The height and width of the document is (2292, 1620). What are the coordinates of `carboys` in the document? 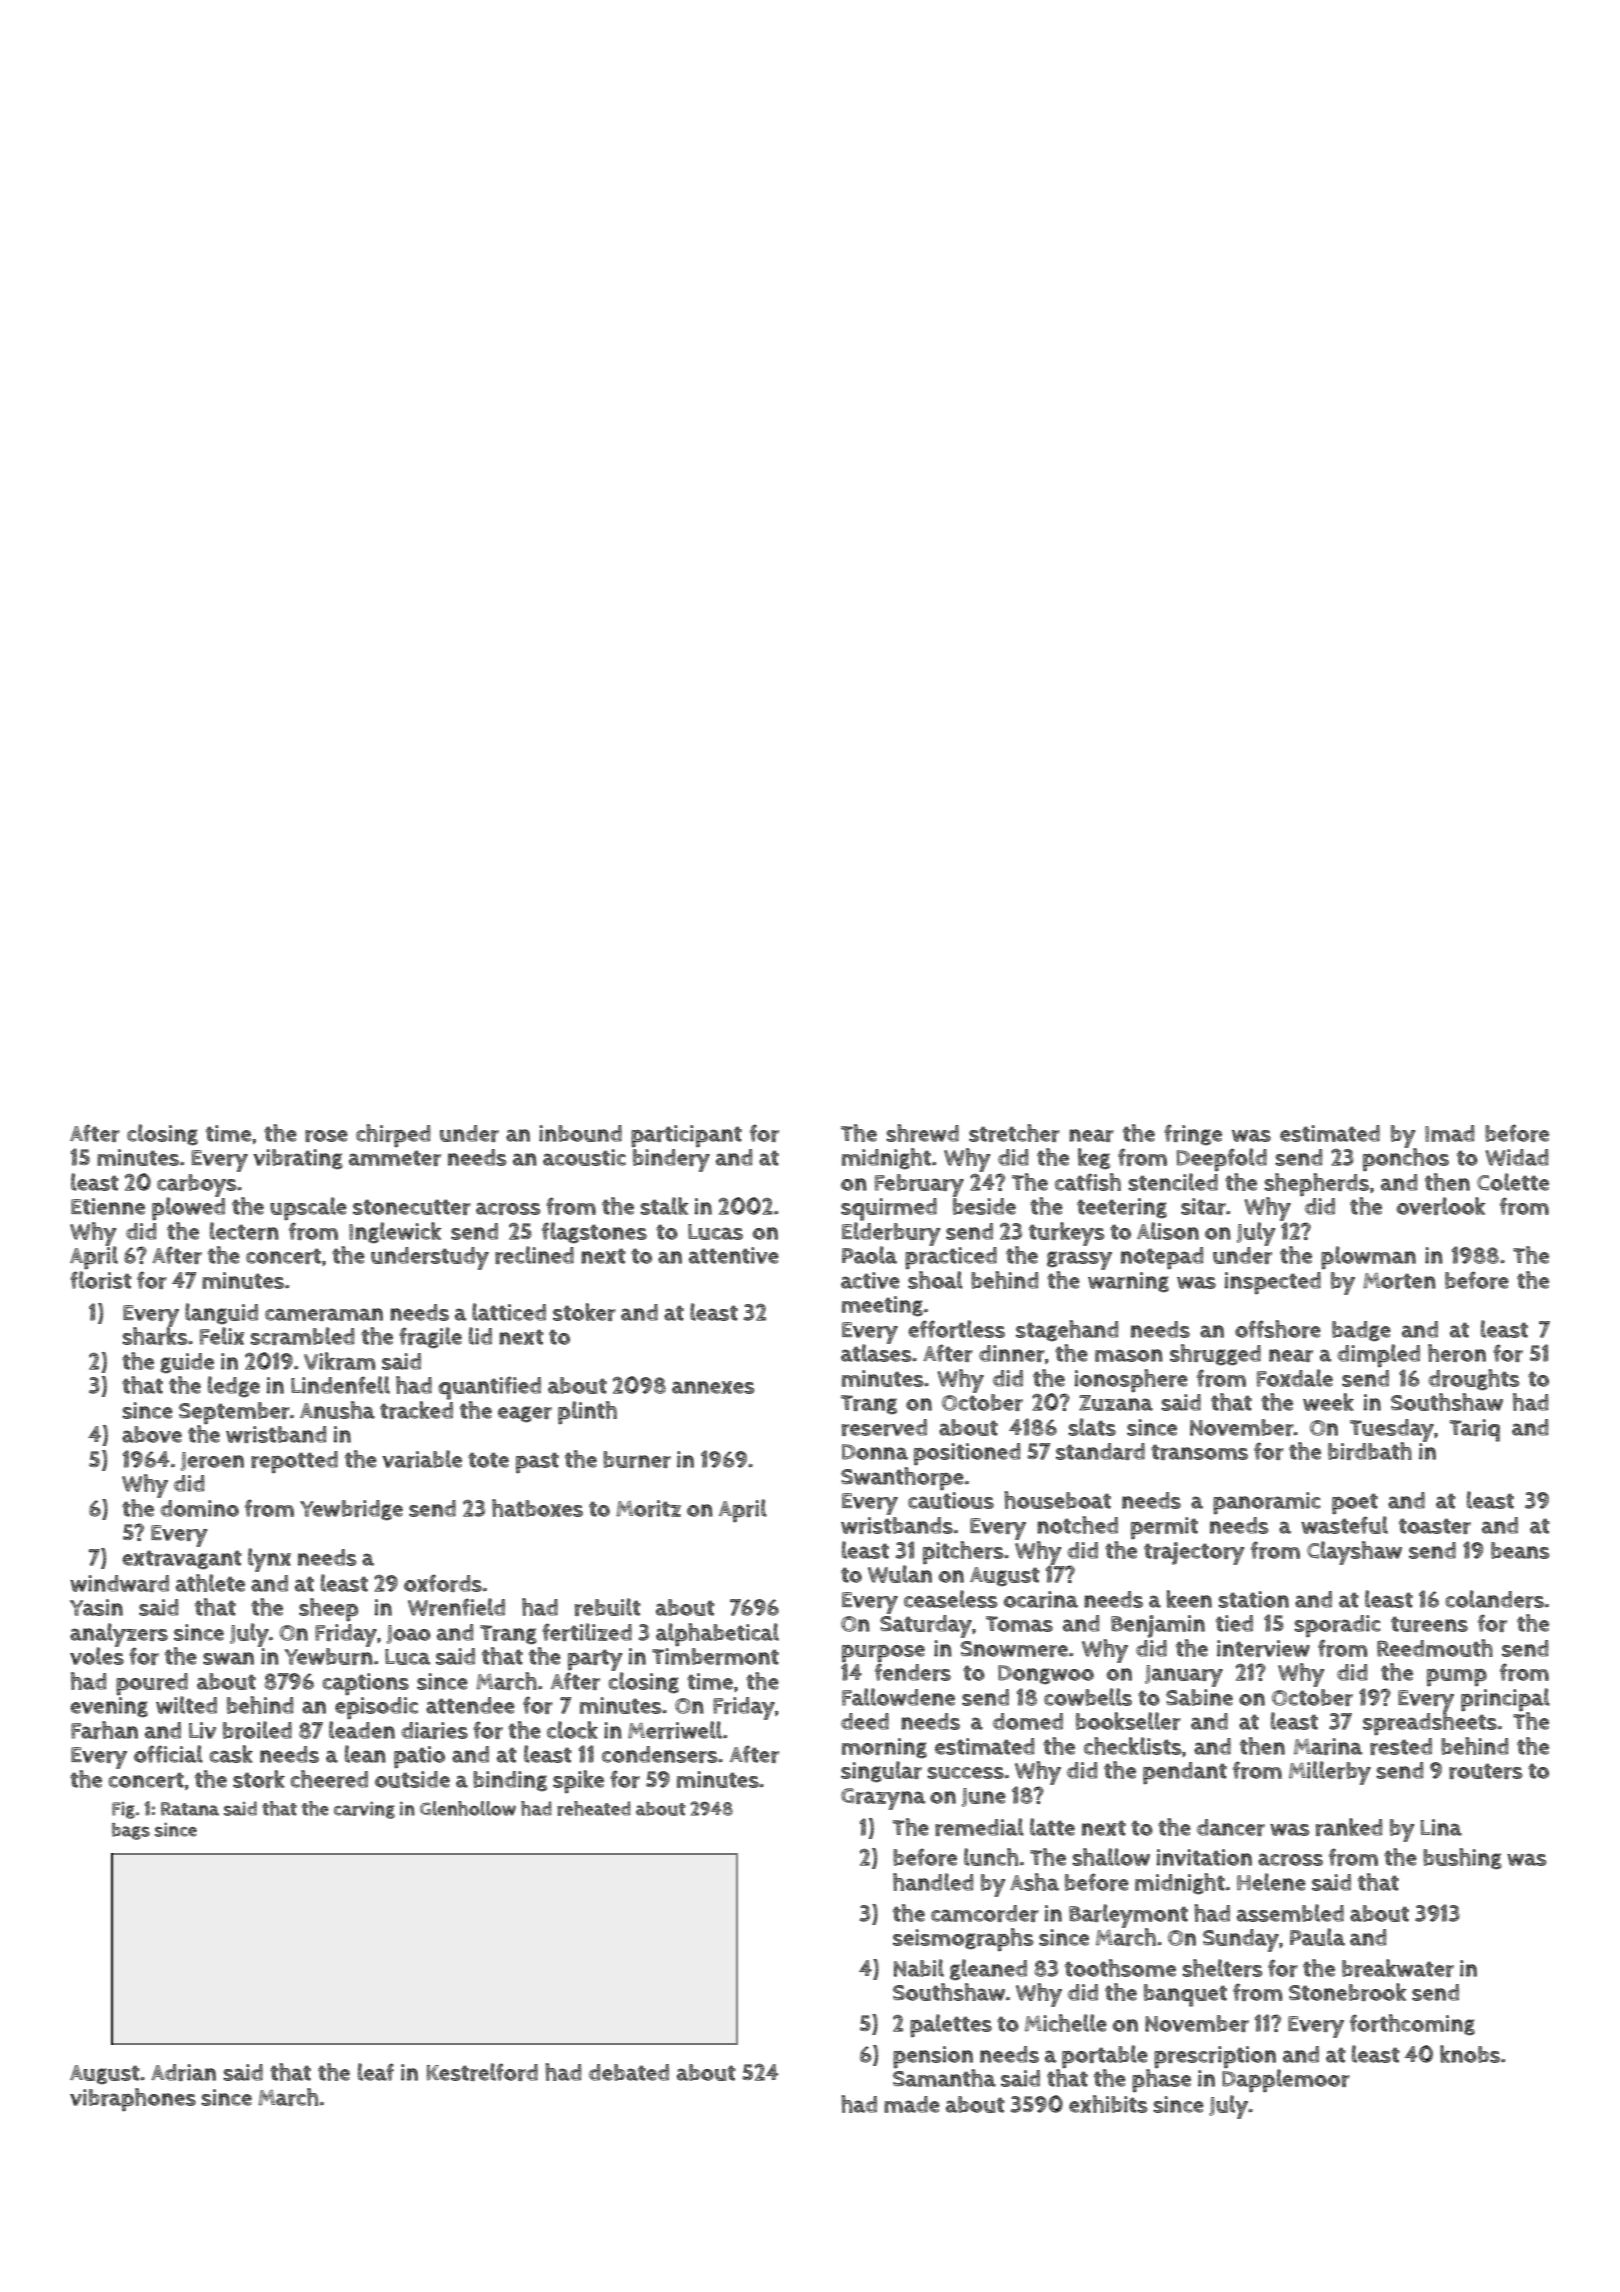 It's located at (197, 1185).
